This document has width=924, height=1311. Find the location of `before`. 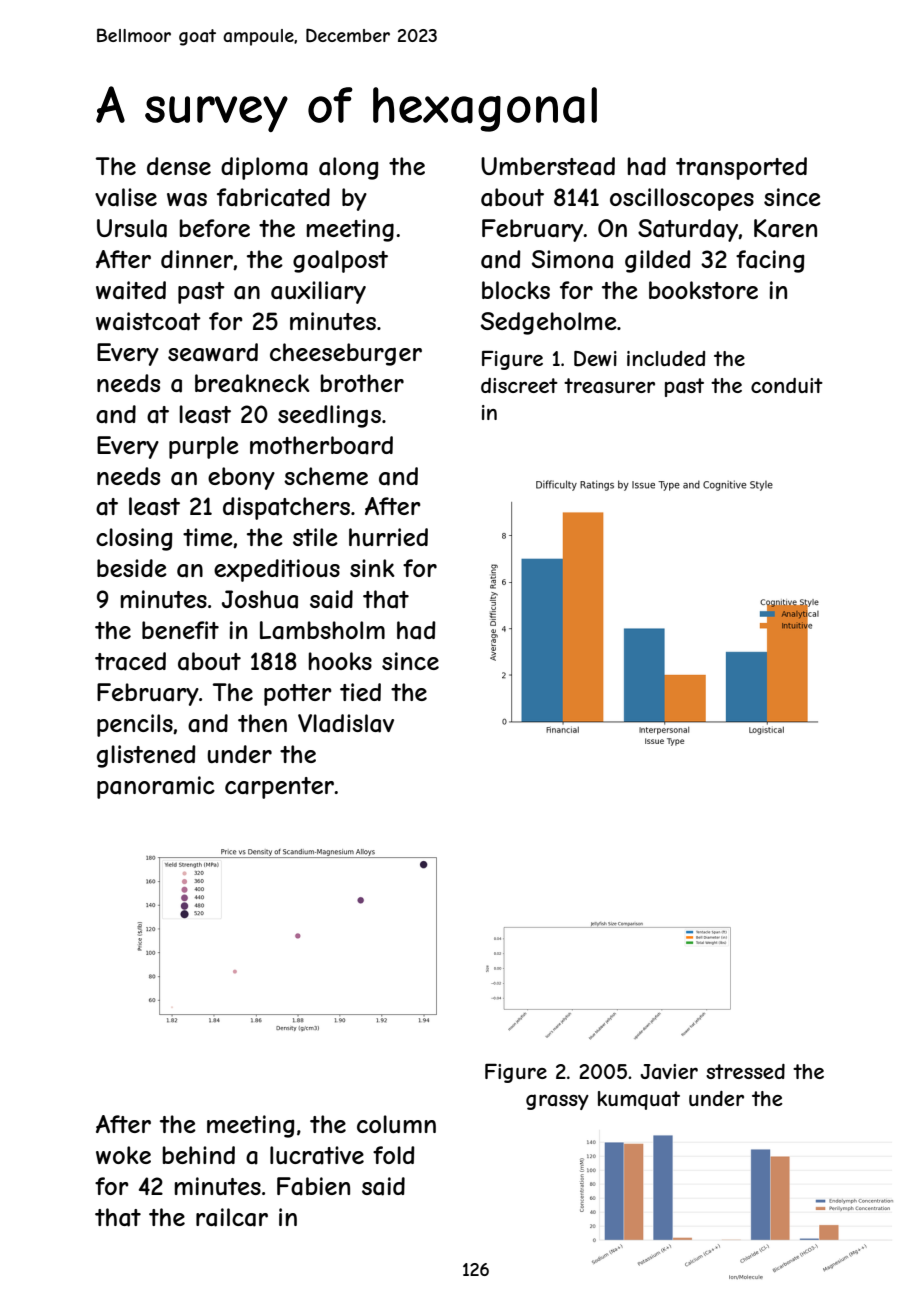

before is located at coordinates (215, 228).
